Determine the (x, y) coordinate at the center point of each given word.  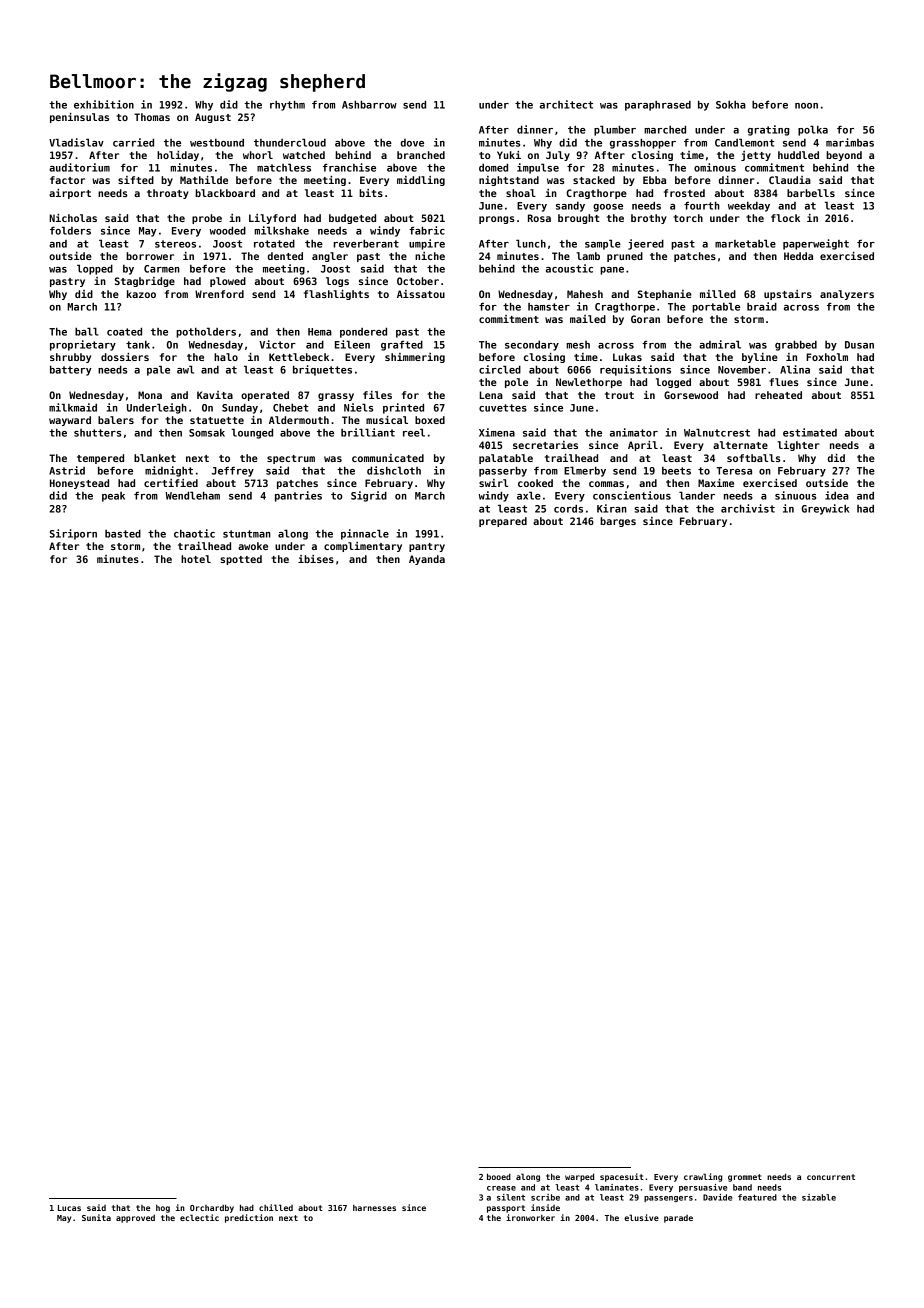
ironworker (530, 1217)
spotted (241, 560)
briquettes (322, 370)
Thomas (152, 117)
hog (163, 1209)
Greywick (825, 509)
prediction (249, 1218)
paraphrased (658, 106)
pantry (427, 547)
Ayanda (427, 560)
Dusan (859, 345)
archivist (748, 508)
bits (371, 193)
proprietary (83, 345)
